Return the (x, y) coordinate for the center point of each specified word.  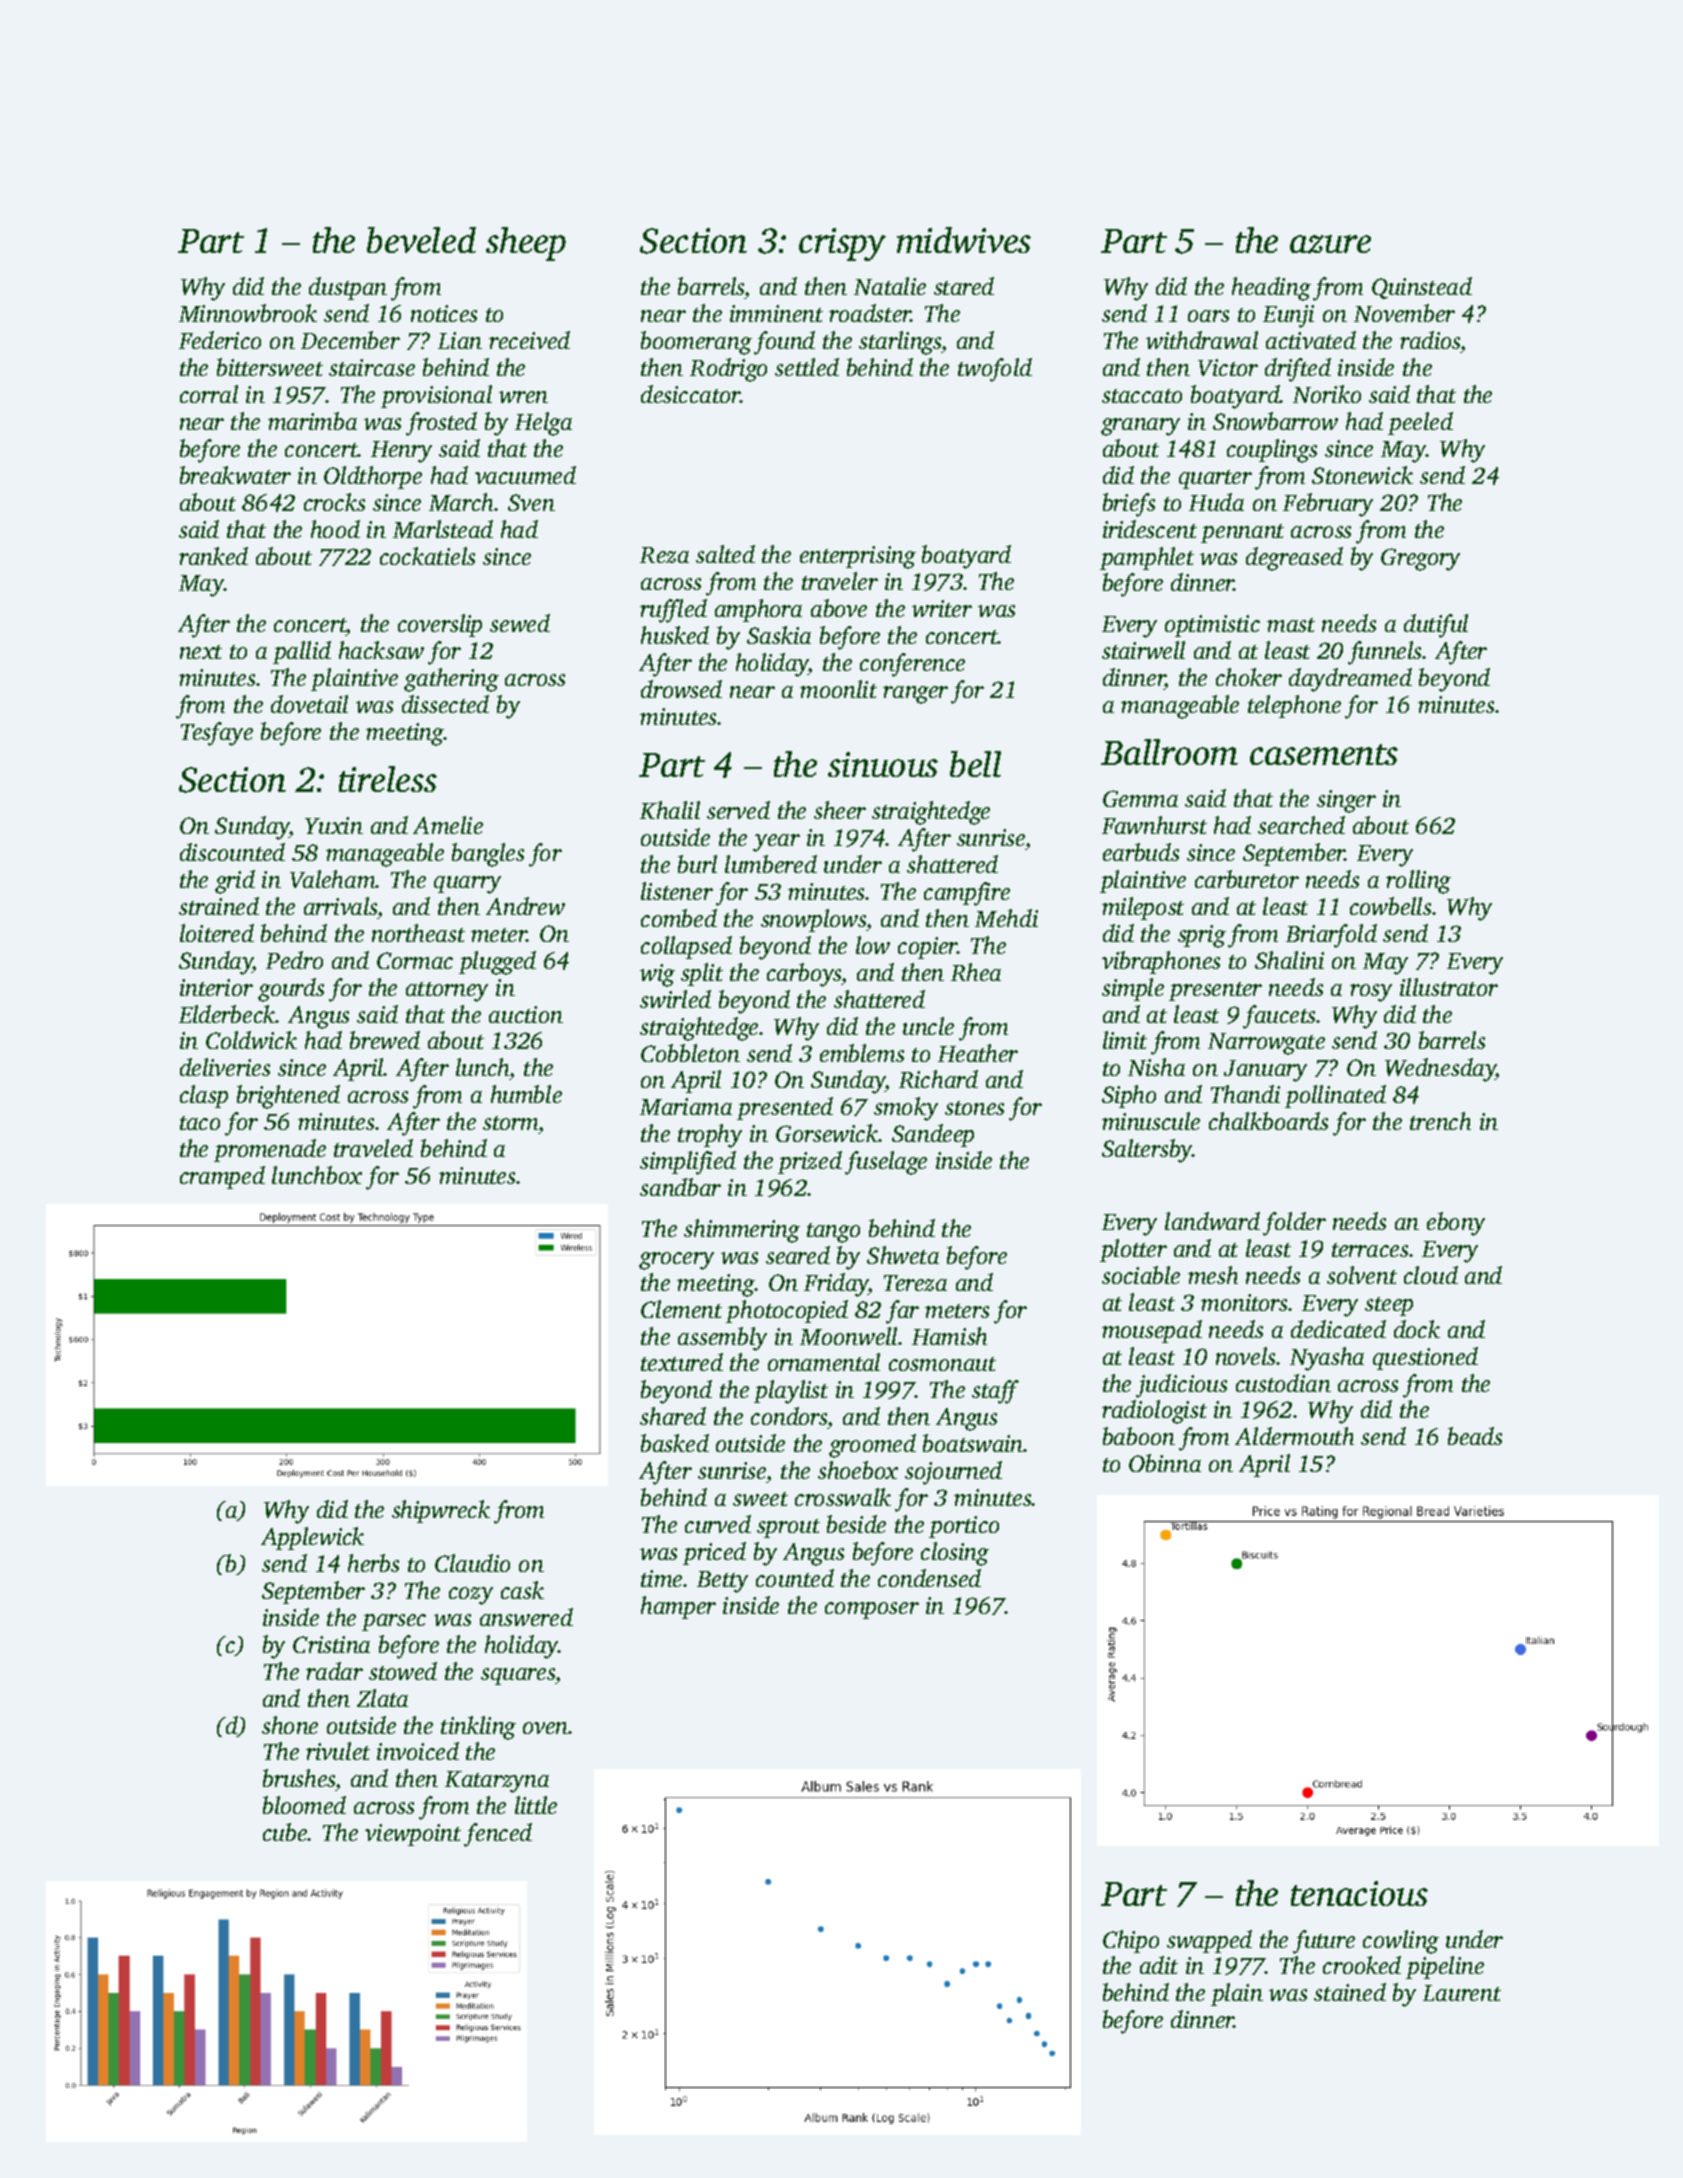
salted (725, 554)
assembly (722, 1339)
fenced (498, 1835)
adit (1159, 1965)
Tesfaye (217, 734)
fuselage (886, 1163)
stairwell (1143, 650)
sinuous (883, 764)
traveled (373, 1148)
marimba (312, 421)
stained (1350, 1992)
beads (1475, 1436)
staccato (1142, 396)
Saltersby (1147, 1151)
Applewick (312, 1538)
